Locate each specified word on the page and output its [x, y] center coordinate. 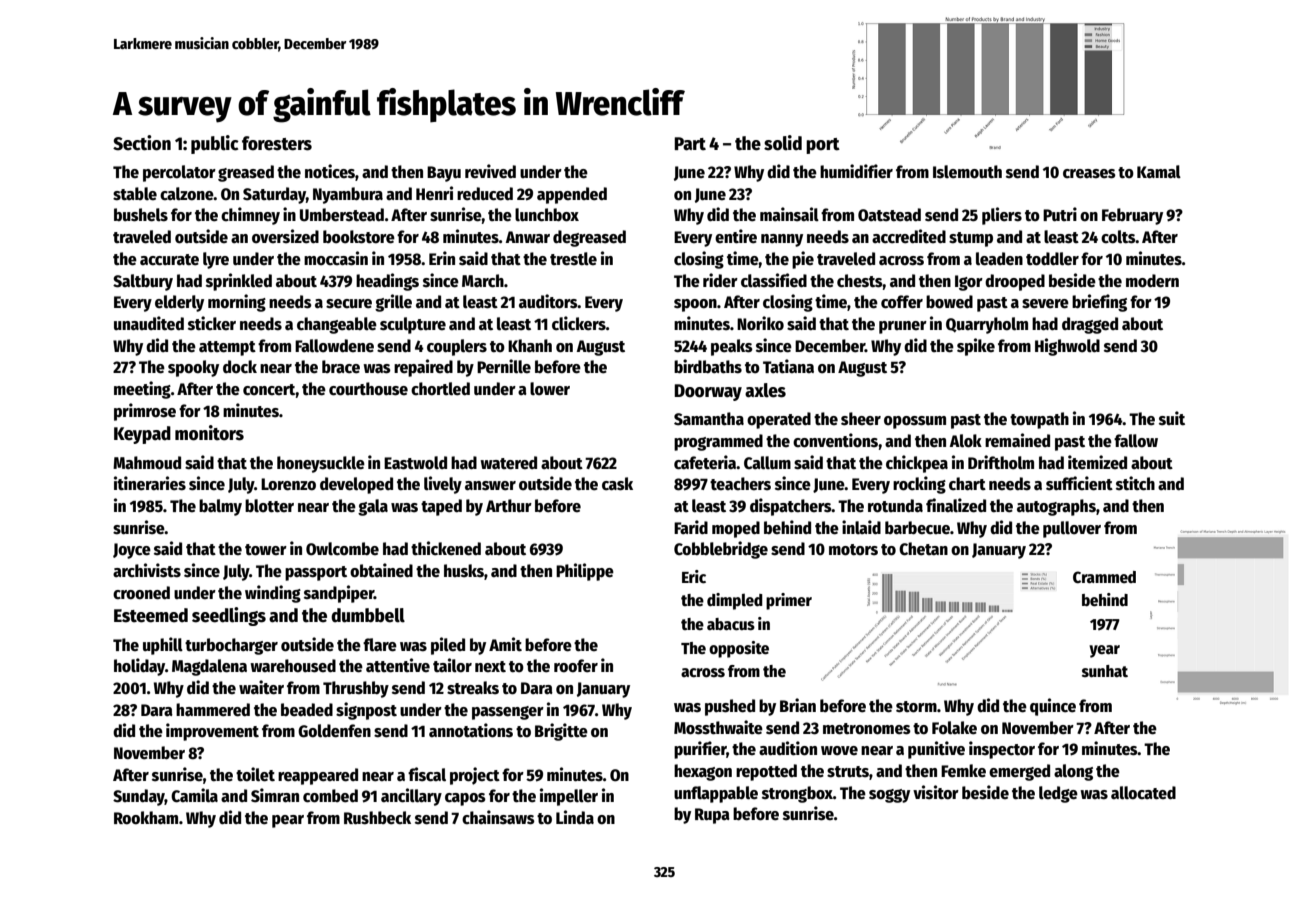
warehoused [293, 666]
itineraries [150, 483]
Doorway [708, 392]
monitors [209, 433]
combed [330, 796]
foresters [277, 143]
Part [690, 144]
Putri [1060, 214]
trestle [573, 259]
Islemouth [967, 172]
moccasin [336, 258]
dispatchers [791, 507]
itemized [1097, 462]
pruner [903, 327]
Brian [798, 705]
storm [916, 707]
